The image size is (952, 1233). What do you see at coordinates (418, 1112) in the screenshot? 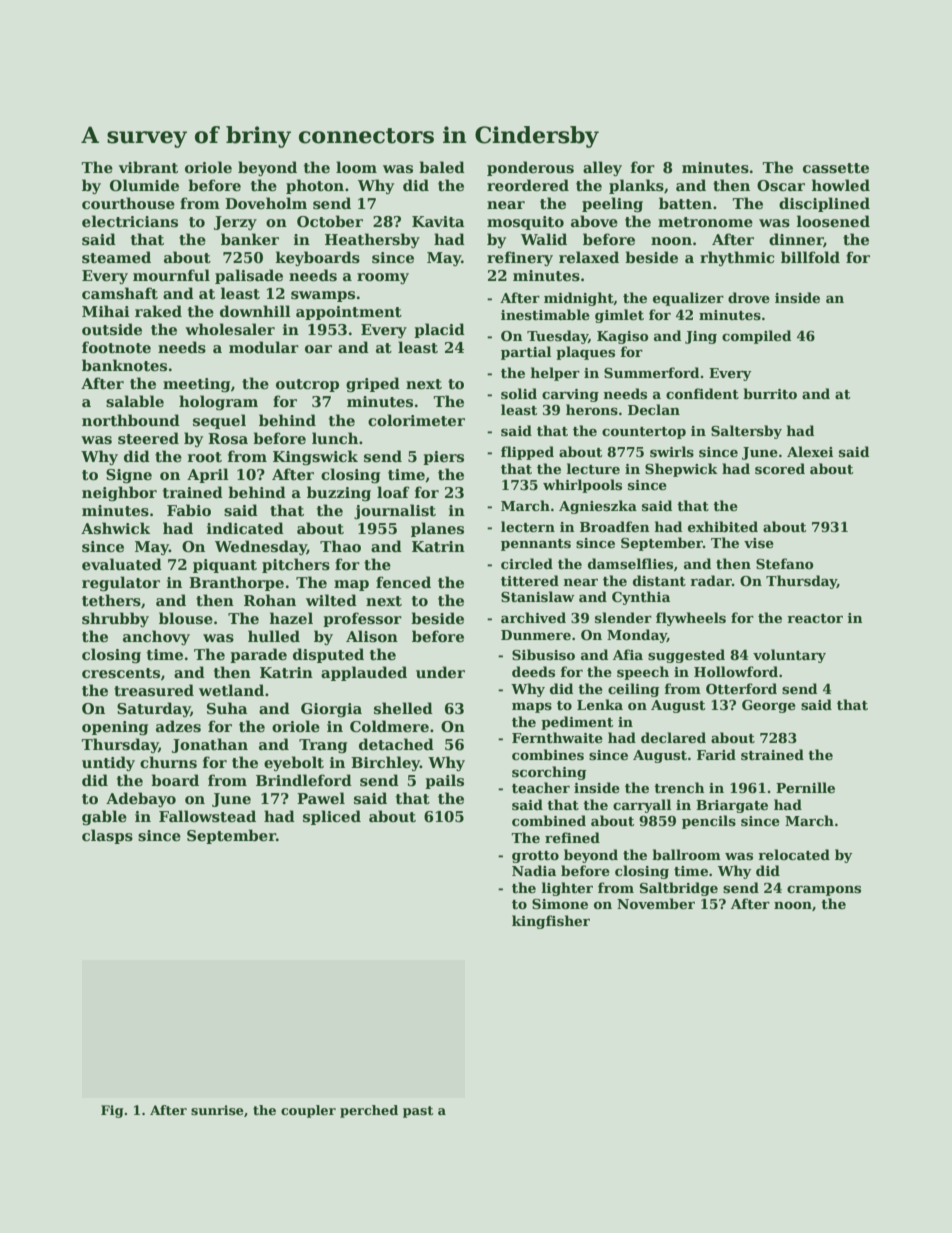
I see `past` at bounding box center [418, 1112].
